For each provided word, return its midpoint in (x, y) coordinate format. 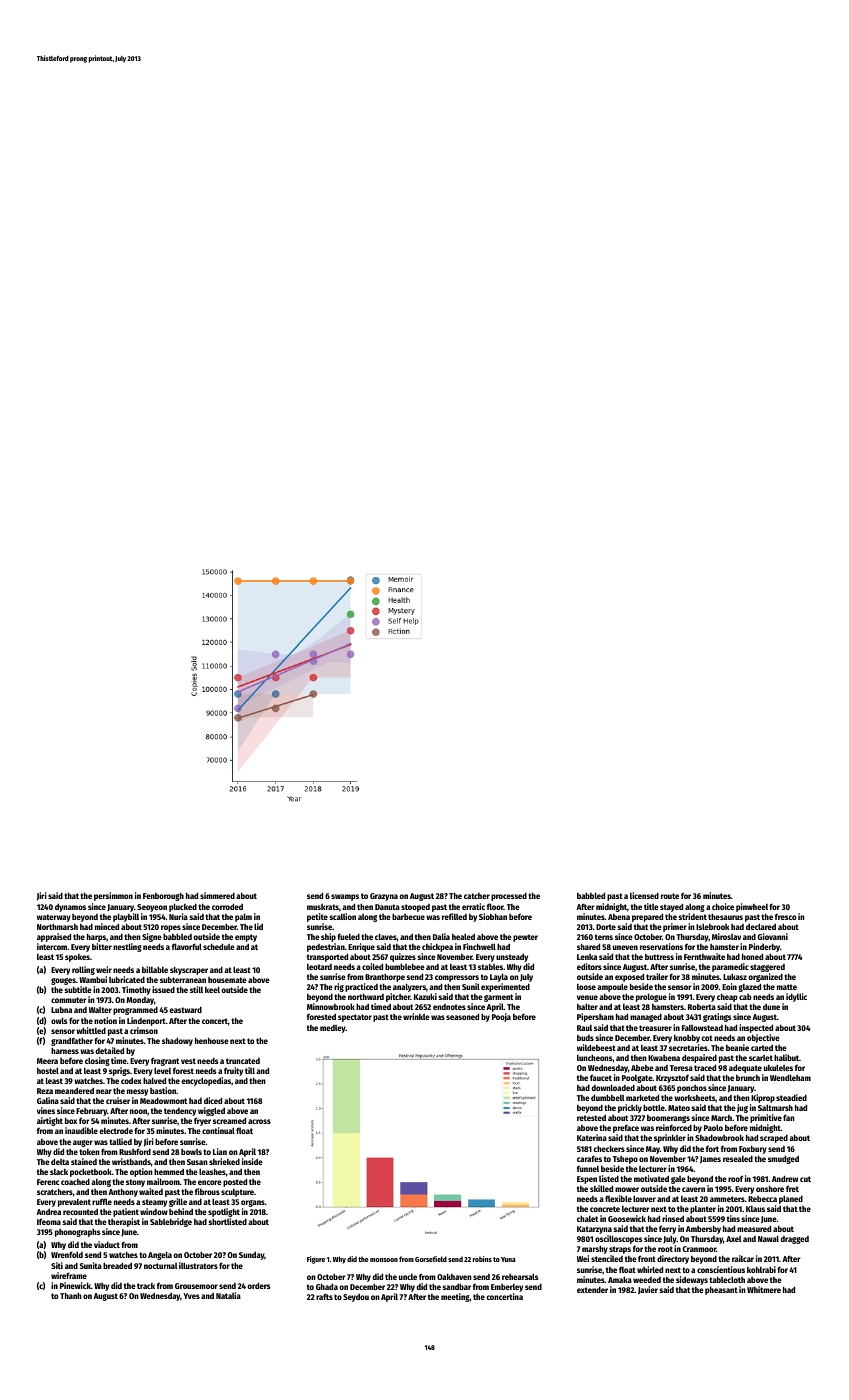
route (670, 896)
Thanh (71, 1295)
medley (333, 1029)
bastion (163, 1090)
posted (235, 1182)
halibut (786, 1057)
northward (366, 997)
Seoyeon (152, 908)
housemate (227, 980)
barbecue (408, 916)
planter (703, 1210)
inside (252, 1161)
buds (585, 1038)
